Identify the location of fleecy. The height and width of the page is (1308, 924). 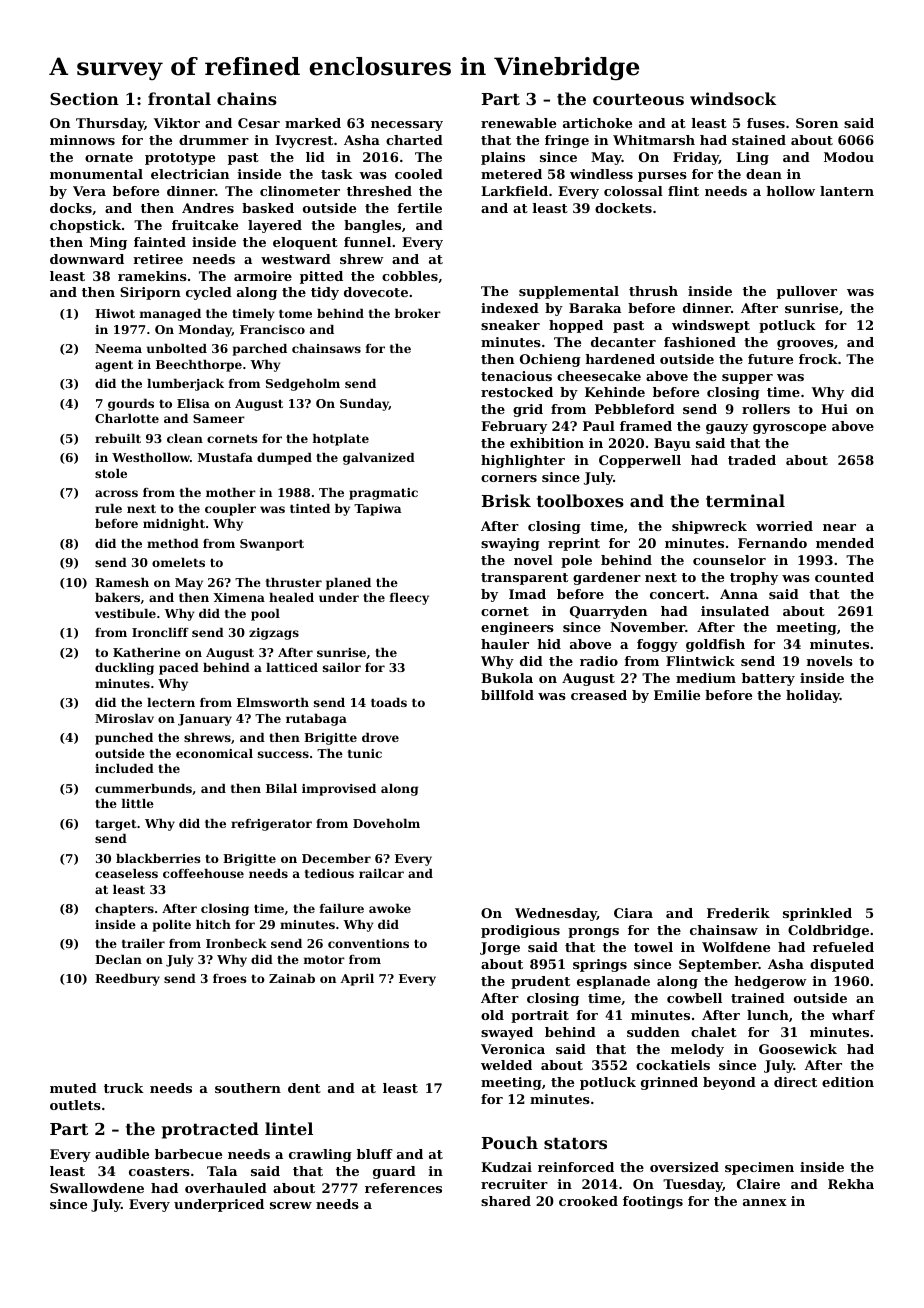
(409, 599).
